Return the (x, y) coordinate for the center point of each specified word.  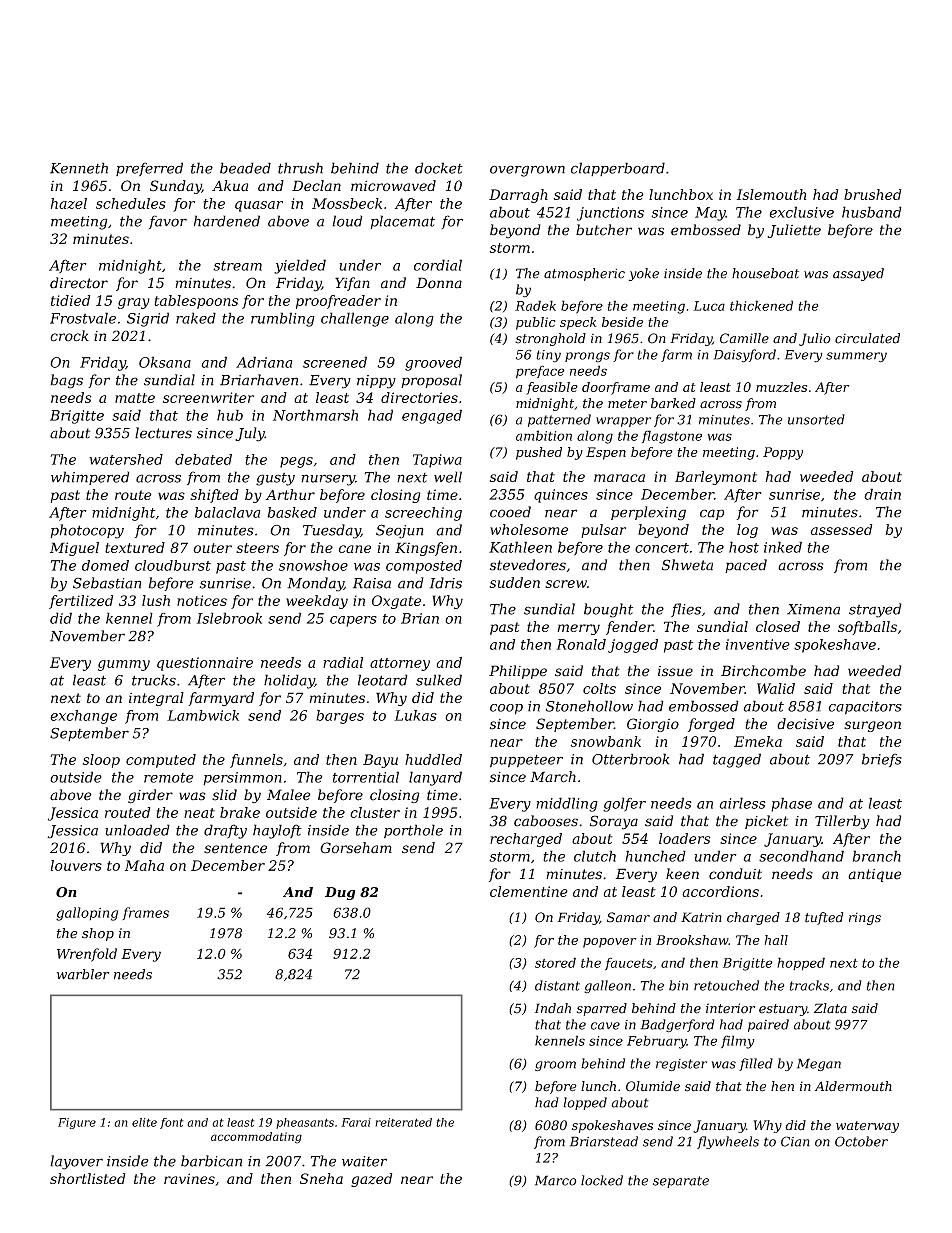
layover (76, 1162)
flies (686, 610)
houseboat (765, 273)
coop (506, 709)
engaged (432, 416)
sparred (602, 1009)
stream (237, 266)
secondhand (801, 856)
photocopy (87, 531)
